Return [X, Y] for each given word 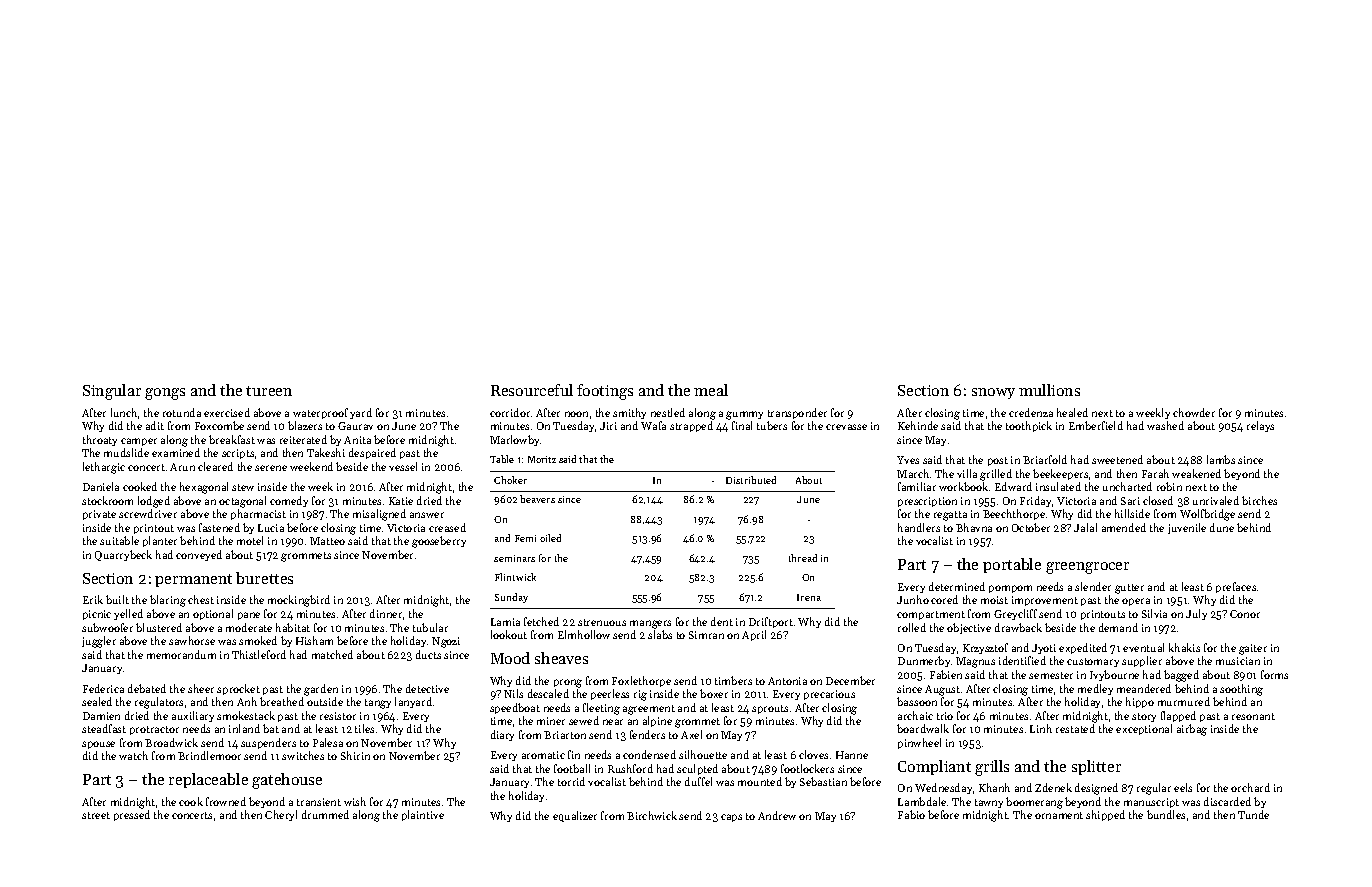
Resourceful [532, 390]
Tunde [1253, 814]
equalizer [575, 816]
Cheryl [281, 815]
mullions [1049, 390]
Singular [112, 392]
